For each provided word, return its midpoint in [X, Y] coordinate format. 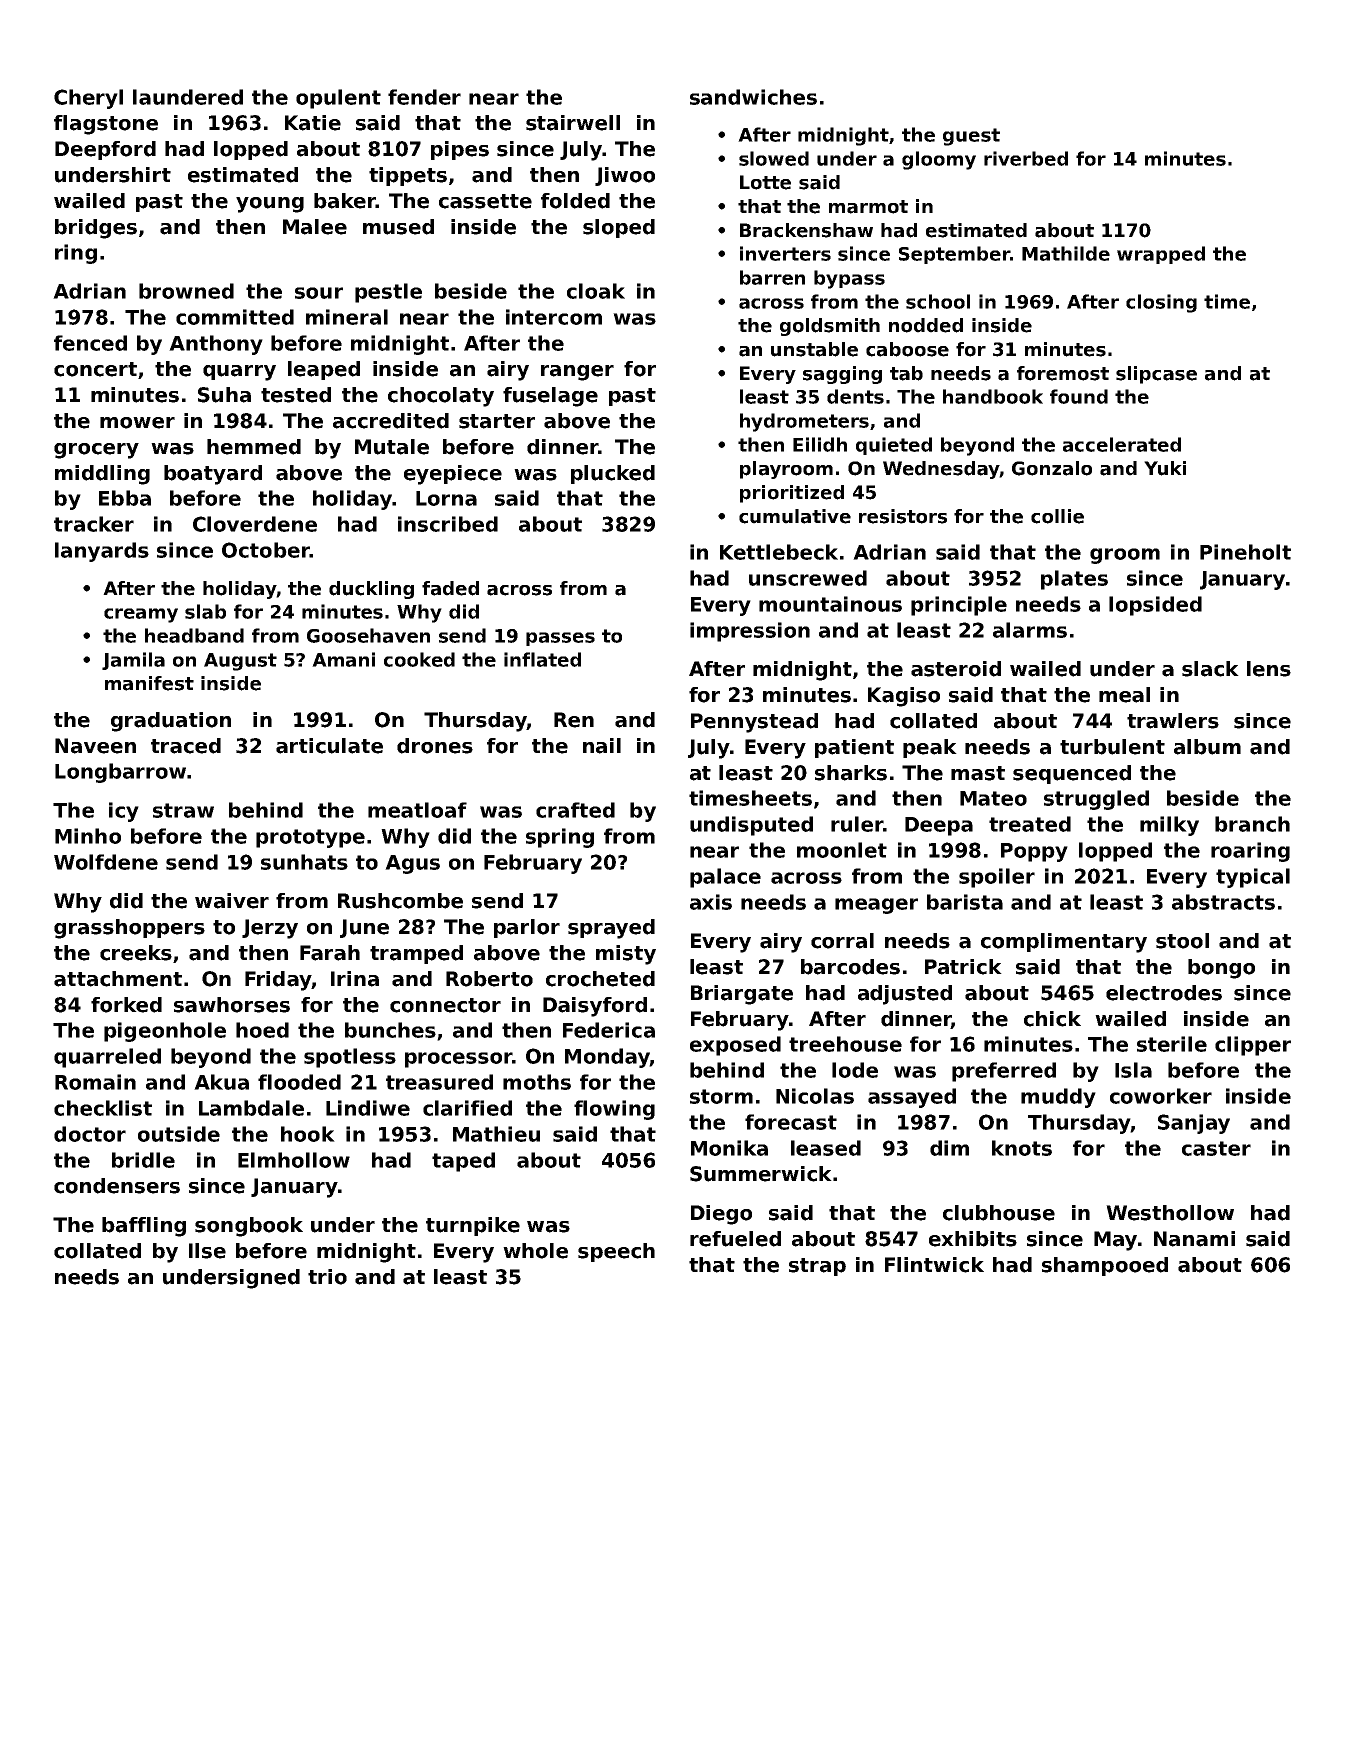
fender [424, 97]
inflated [542, 659]
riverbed [1026, 158]
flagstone [106, 125]
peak [930, 748]
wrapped [1161, 255]
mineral [347, 317]
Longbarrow [120, 773]
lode [855, 1070]
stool [1182, 941]
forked [126, 1005]
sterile [1172, 1044]
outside [179, 1134]
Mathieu [496, 1134]
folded [575, 201]
